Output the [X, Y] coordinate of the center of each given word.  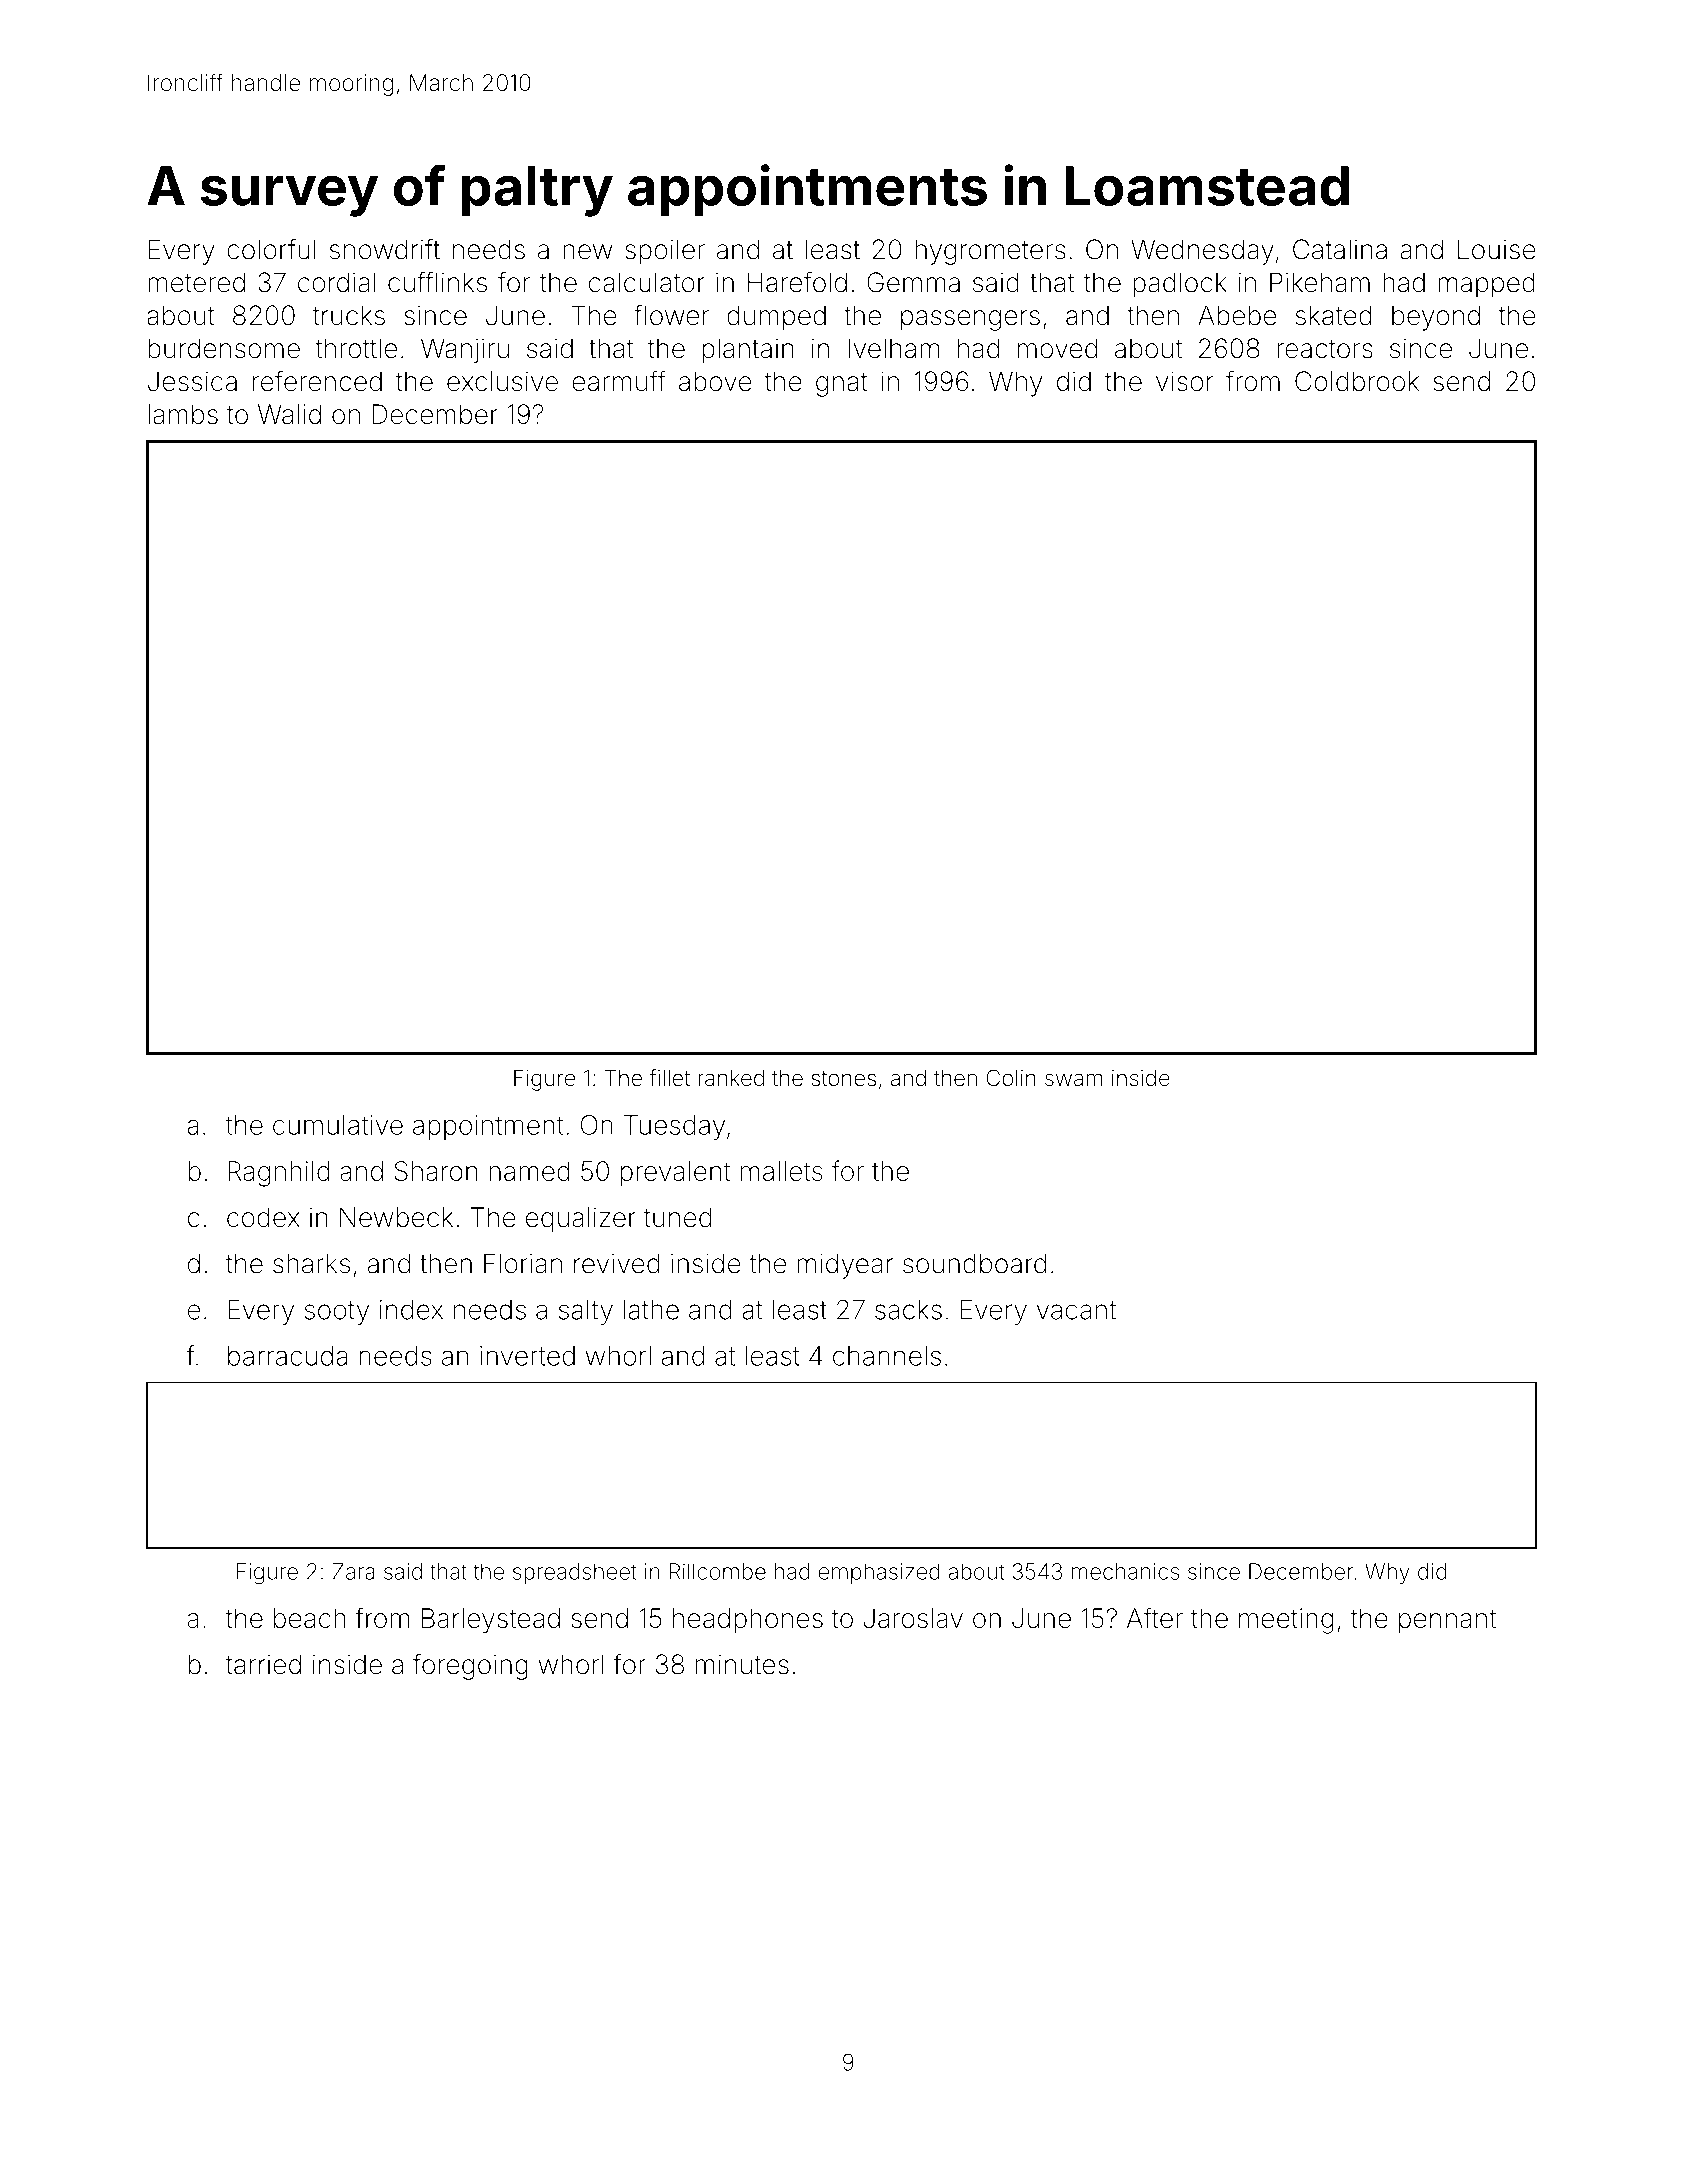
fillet [669, 1078]
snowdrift [385, 249]
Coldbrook [1357, 381]
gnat [841, 385]
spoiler [665, 252]
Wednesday [1202, 252]
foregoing [470, 1666]
